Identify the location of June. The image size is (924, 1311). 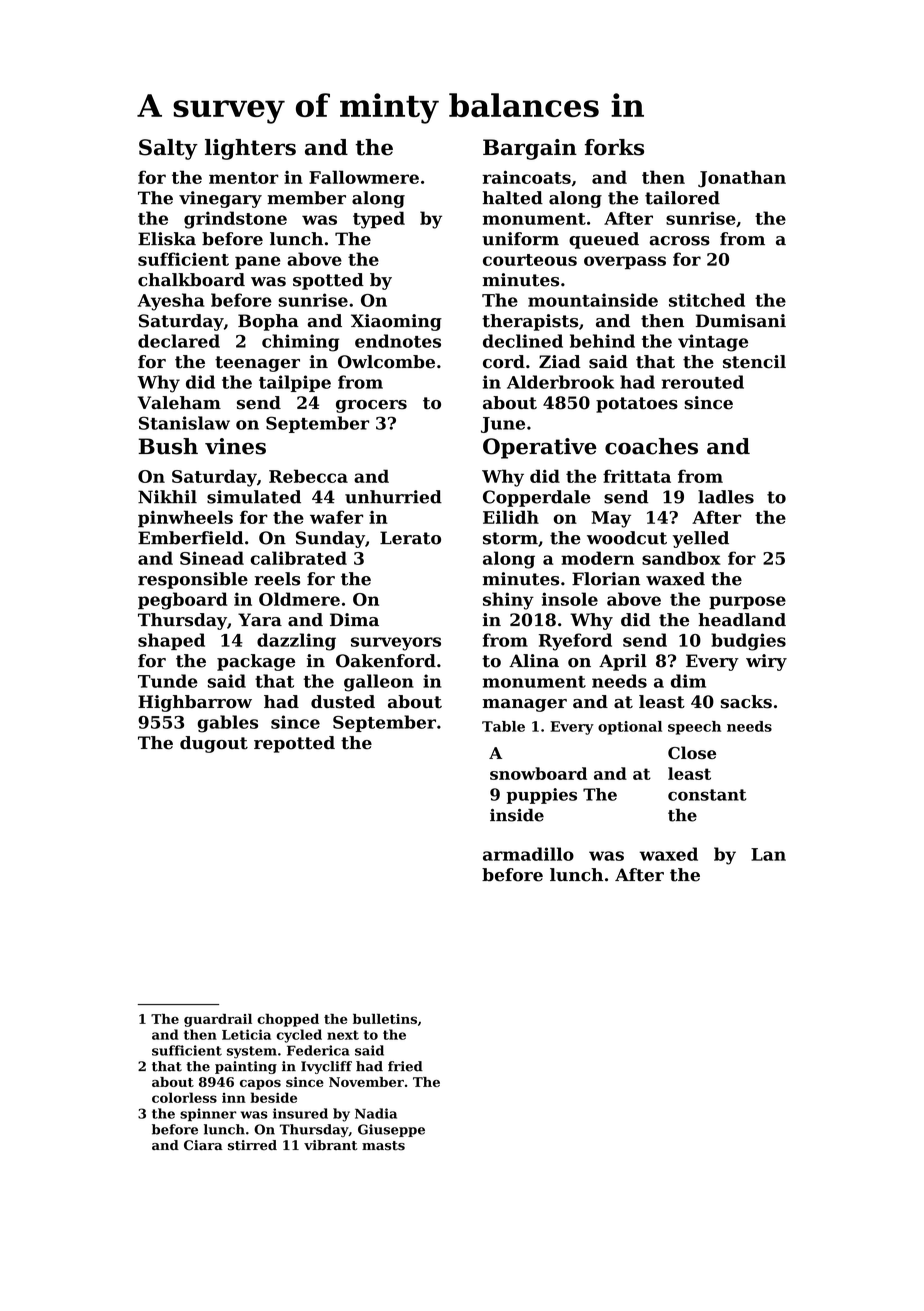
(503, 425).
